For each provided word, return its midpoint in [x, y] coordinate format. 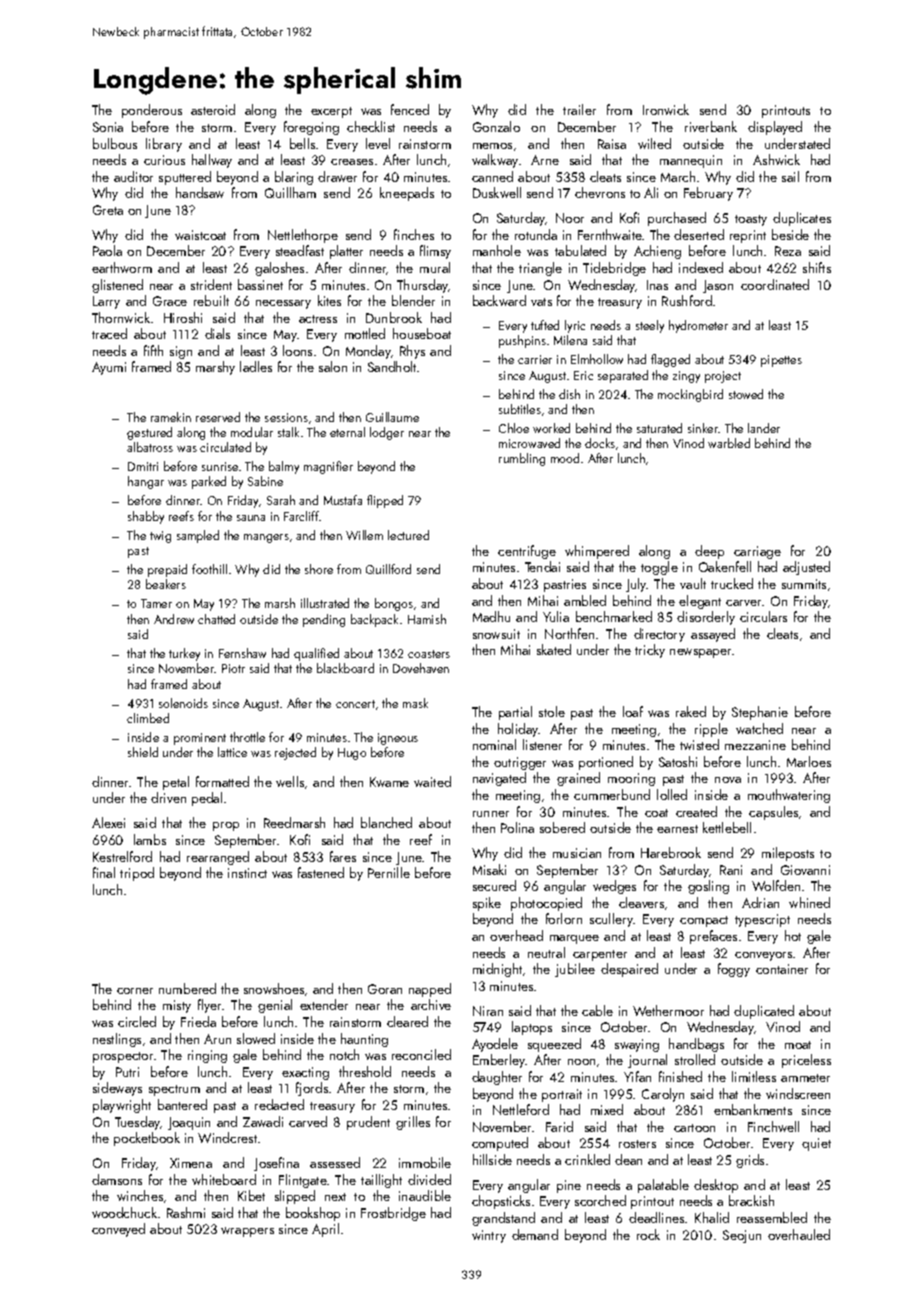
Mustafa [343, 500]
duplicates [802, 219]
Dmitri [143, 466]
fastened [321, 872]
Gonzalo [496, 126]
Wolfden [776, 885]
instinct [247, 873]
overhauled [799, 1234]
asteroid [213, 109]
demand [535, 1234]
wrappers [247, 1232]
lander [764, 428]
